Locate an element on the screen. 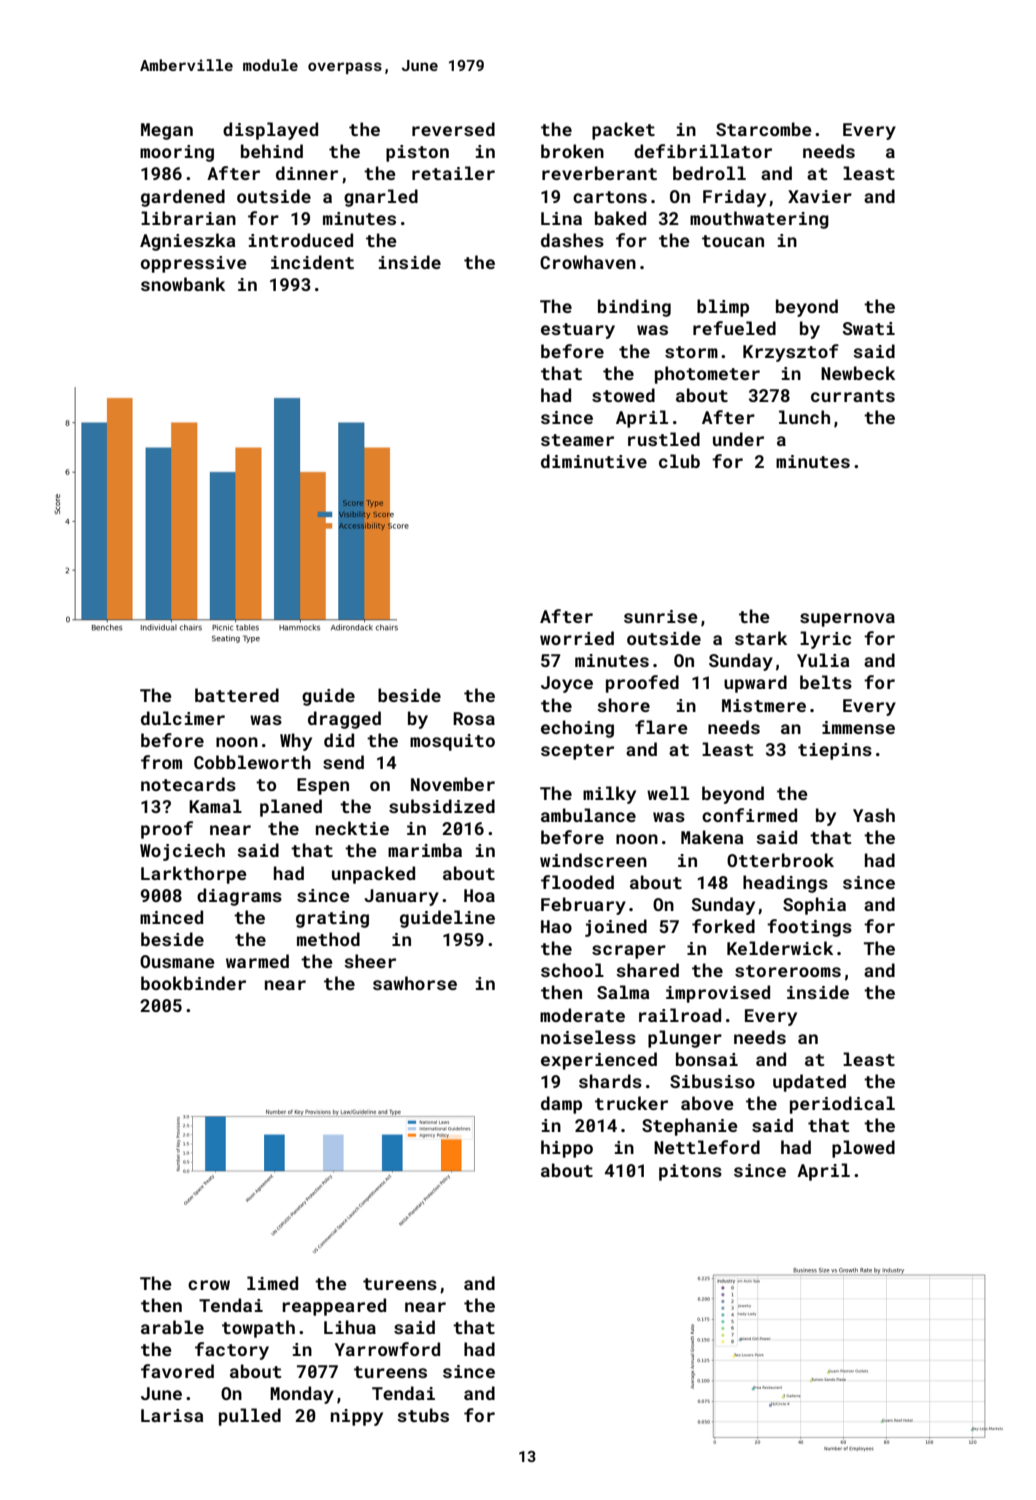 This screenshot has height=1500, width=1036. plowed is located at coordinates (863, 1149).
